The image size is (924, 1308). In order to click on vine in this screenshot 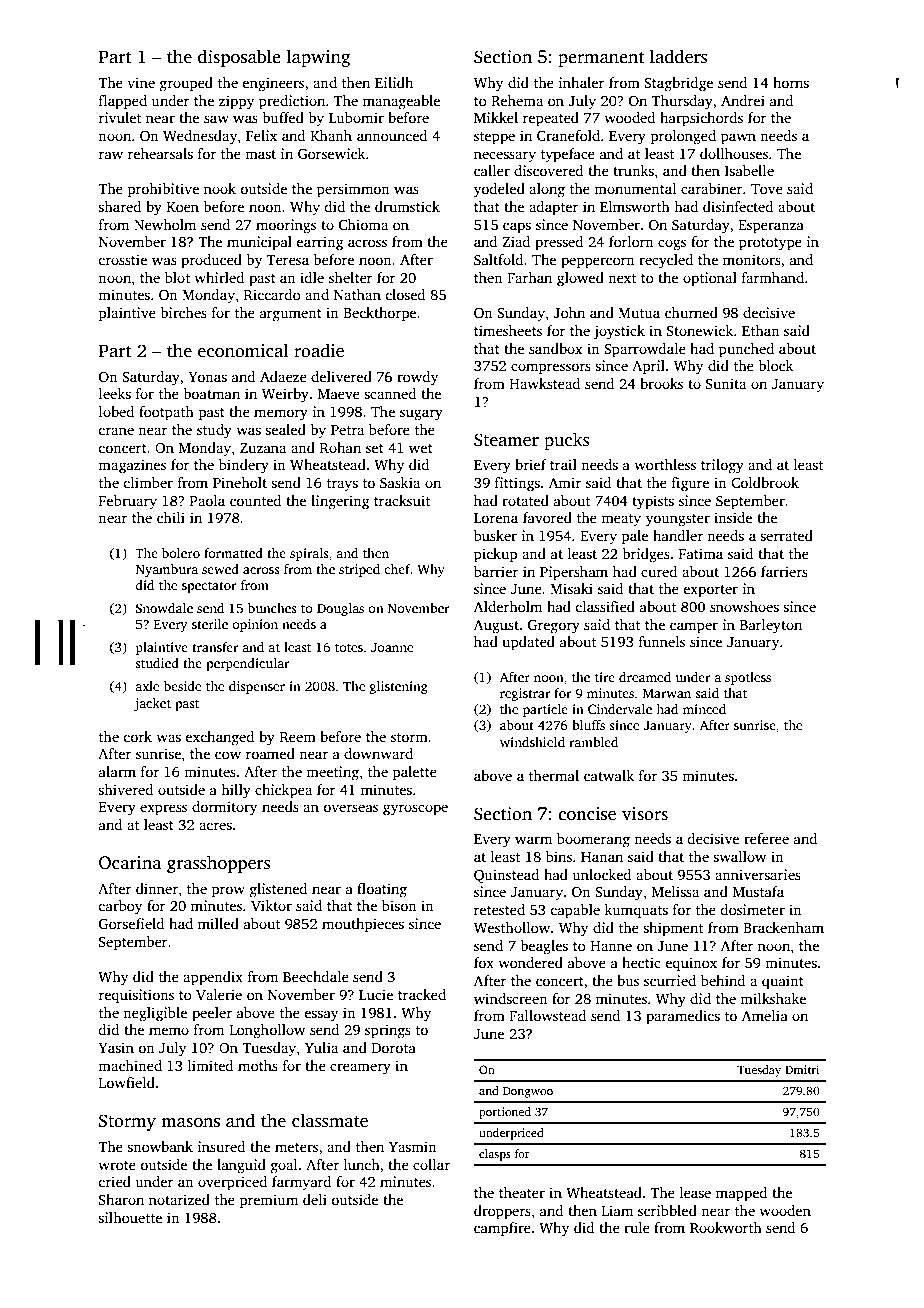, I will do `click(141, 82)`.
